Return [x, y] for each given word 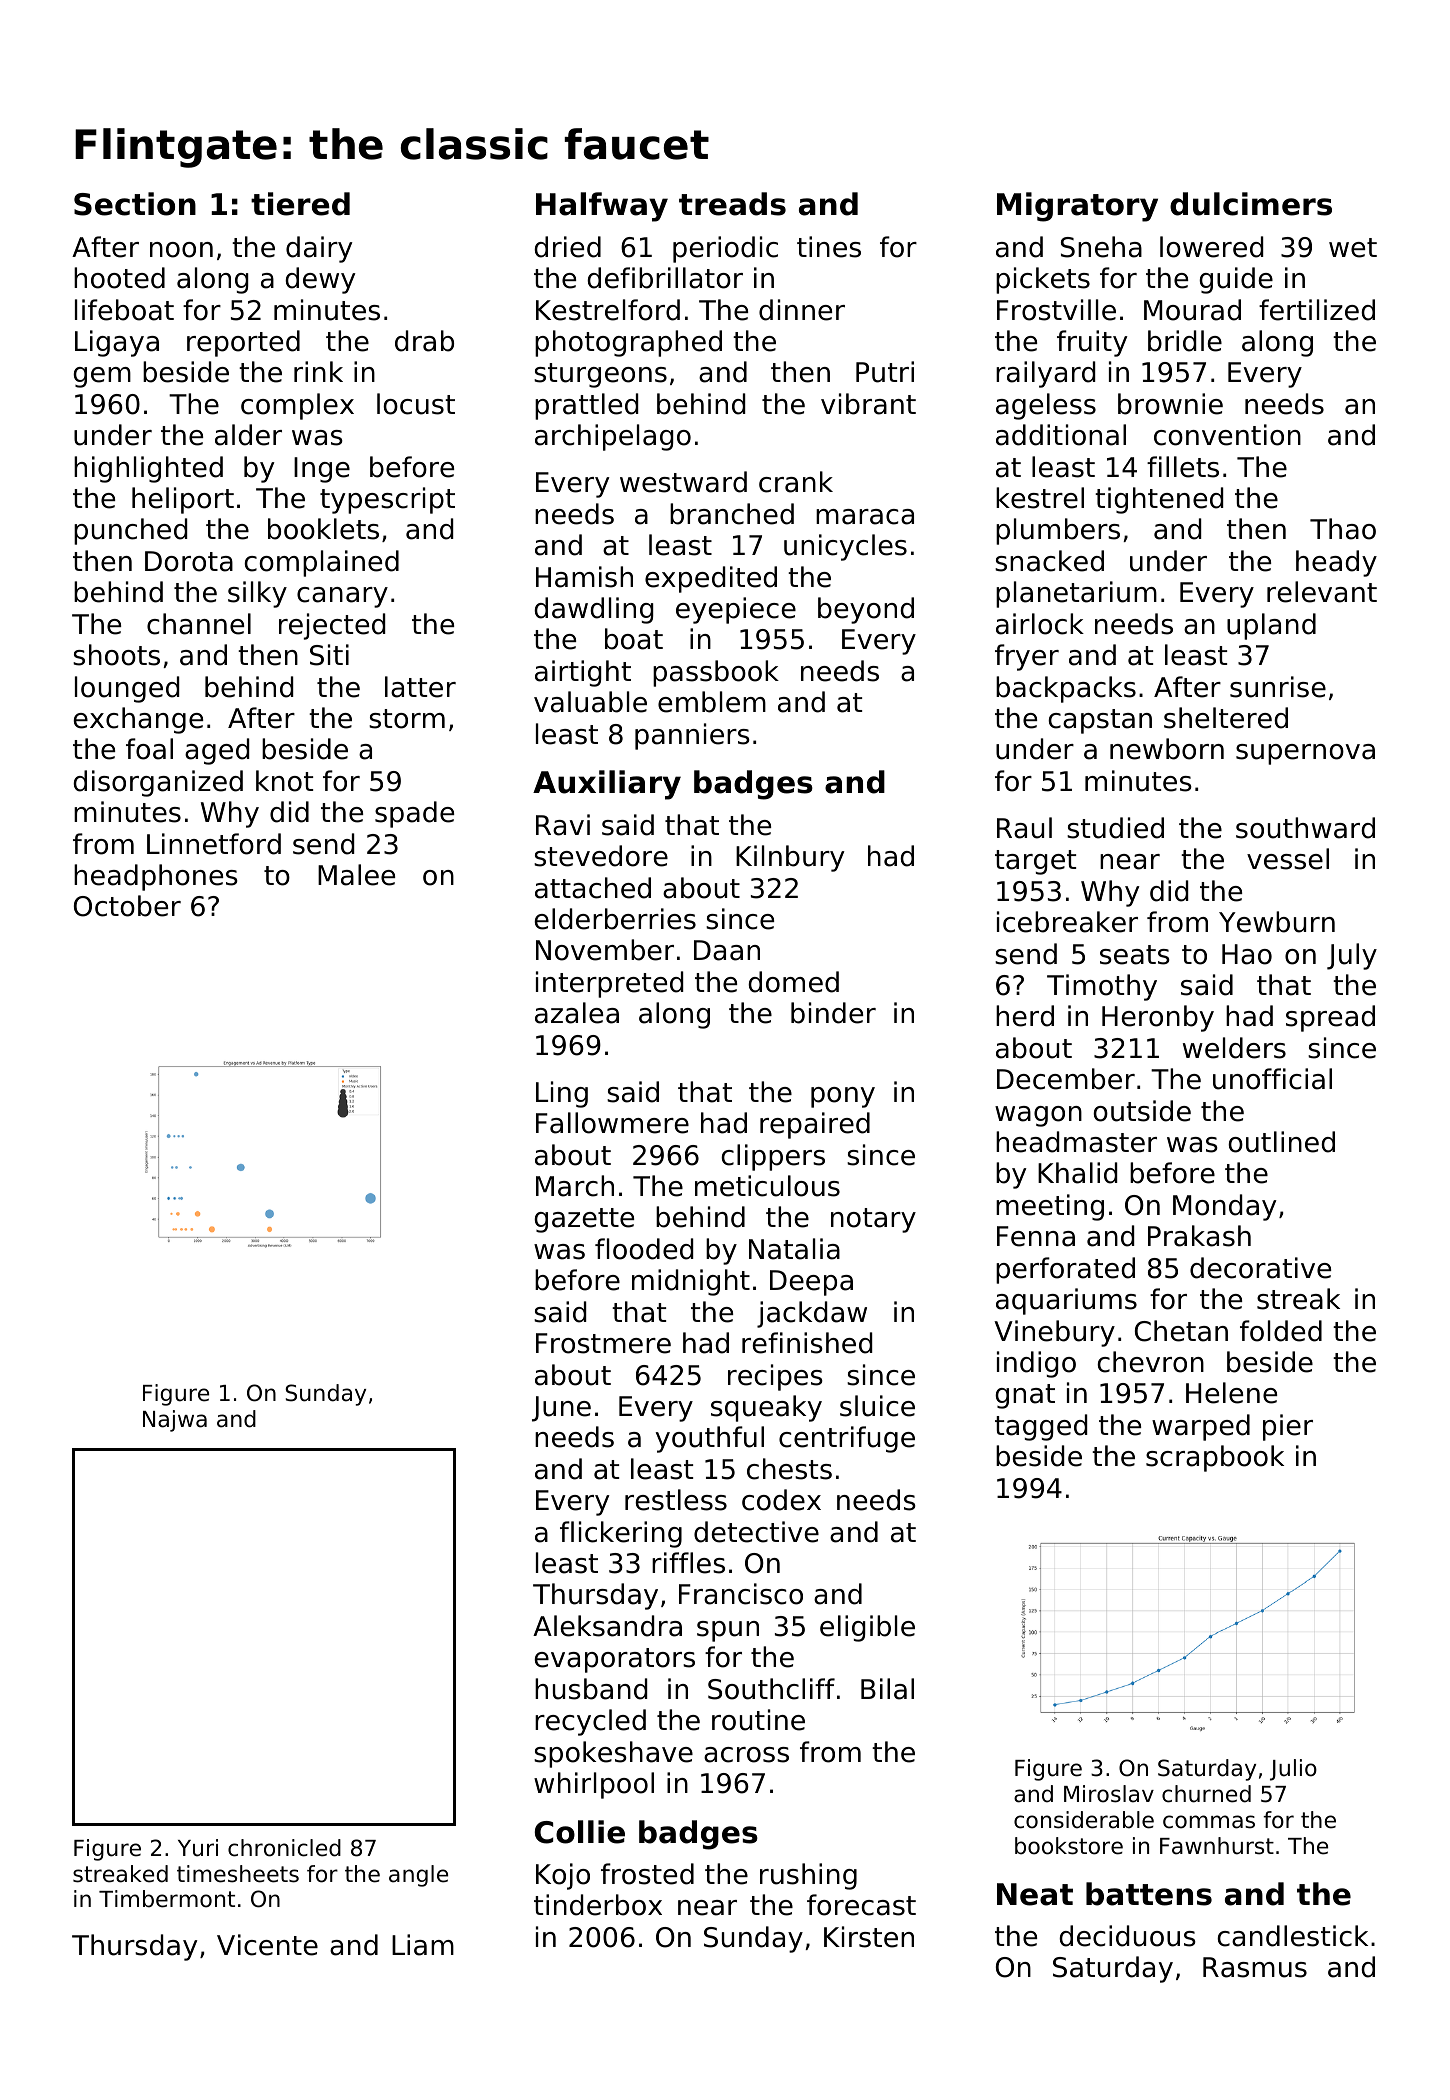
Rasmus [1255, 1967]
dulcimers [1251, 204]
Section [135, 204]
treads [732, 204]
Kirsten [869, 1937]
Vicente [267, 1945]
